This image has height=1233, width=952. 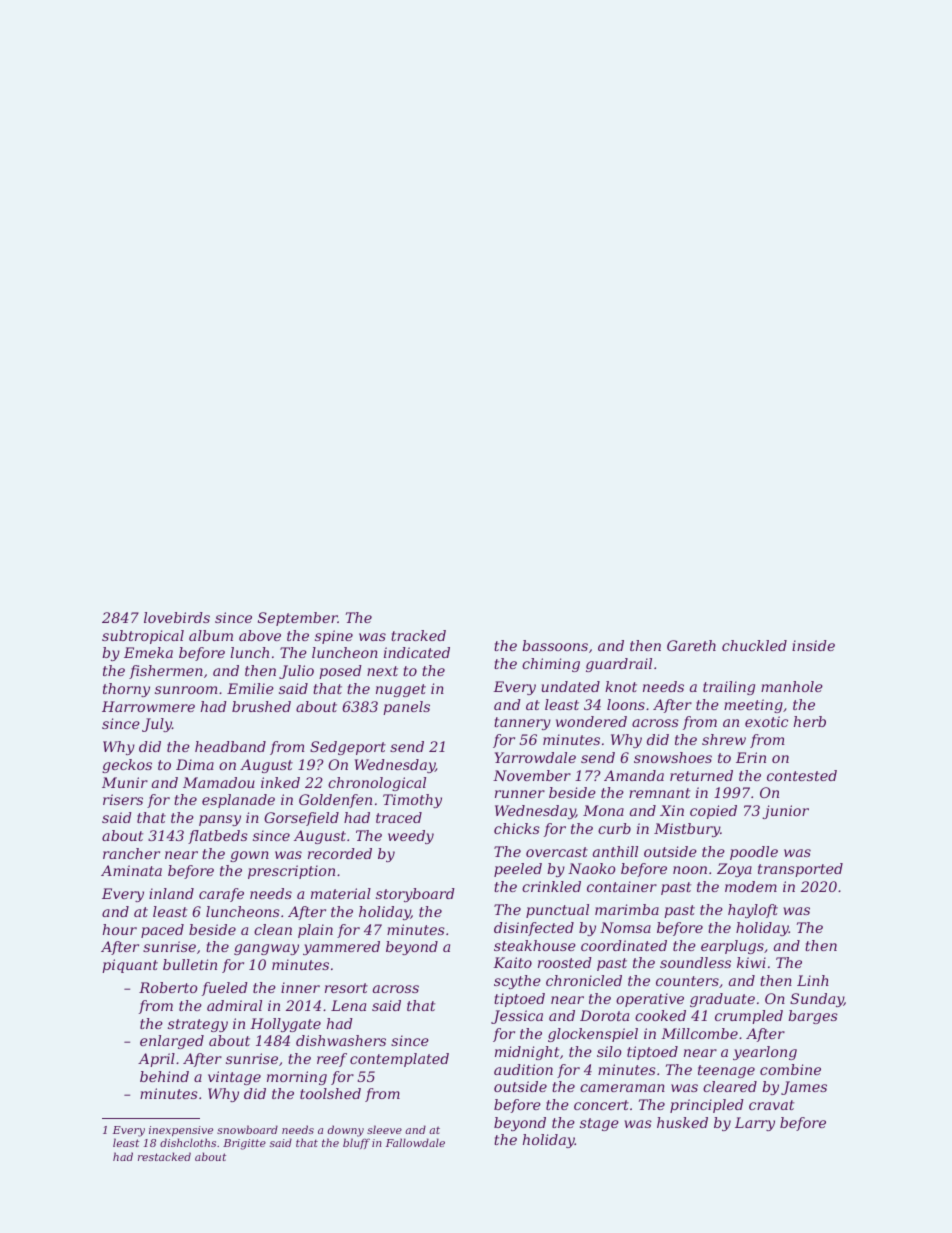 I want to click on Sedgeport, so click(x=348, y=748).
